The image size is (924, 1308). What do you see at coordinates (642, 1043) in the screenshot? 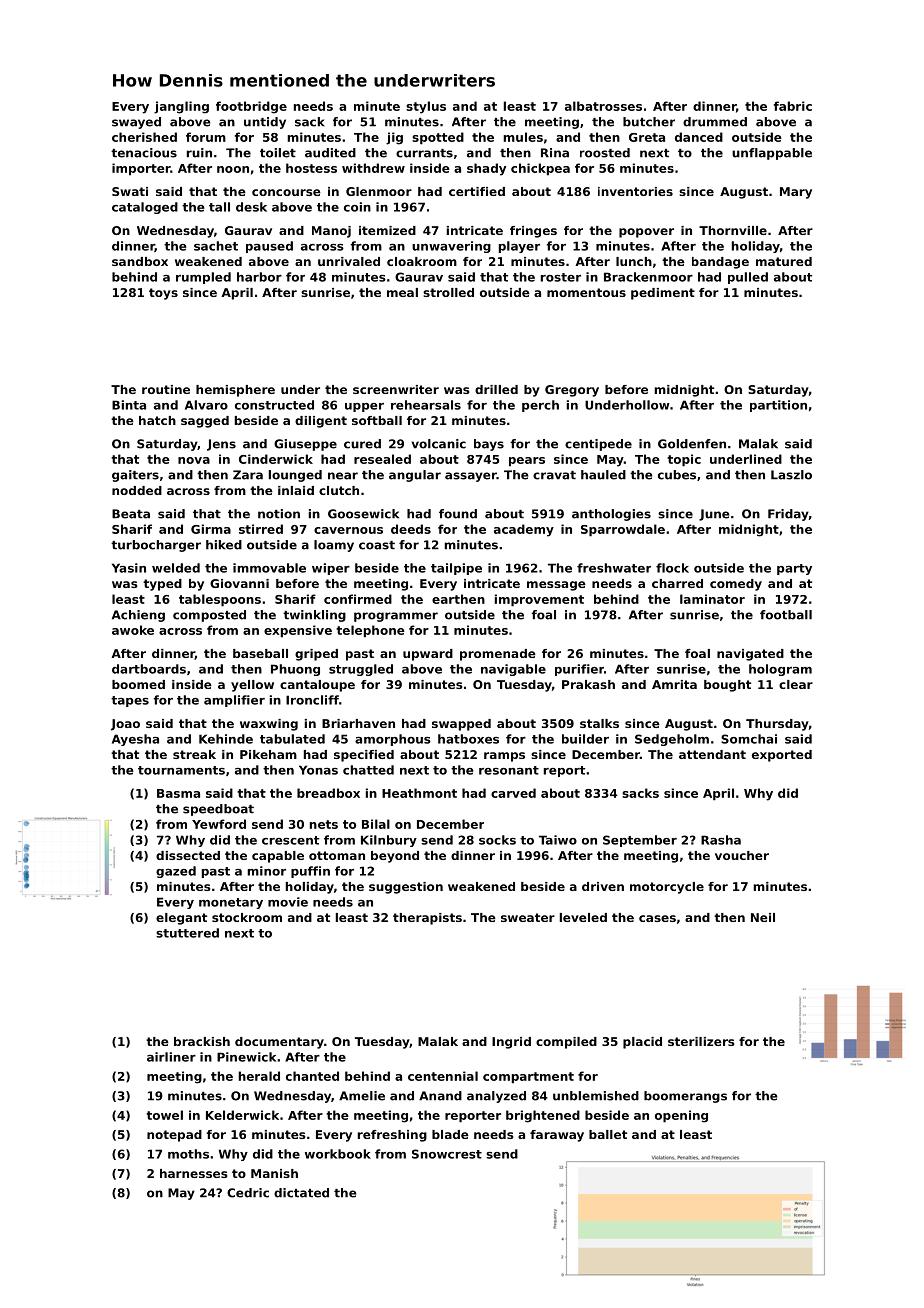
I see `placid` at bounding box center [642, 1043].
